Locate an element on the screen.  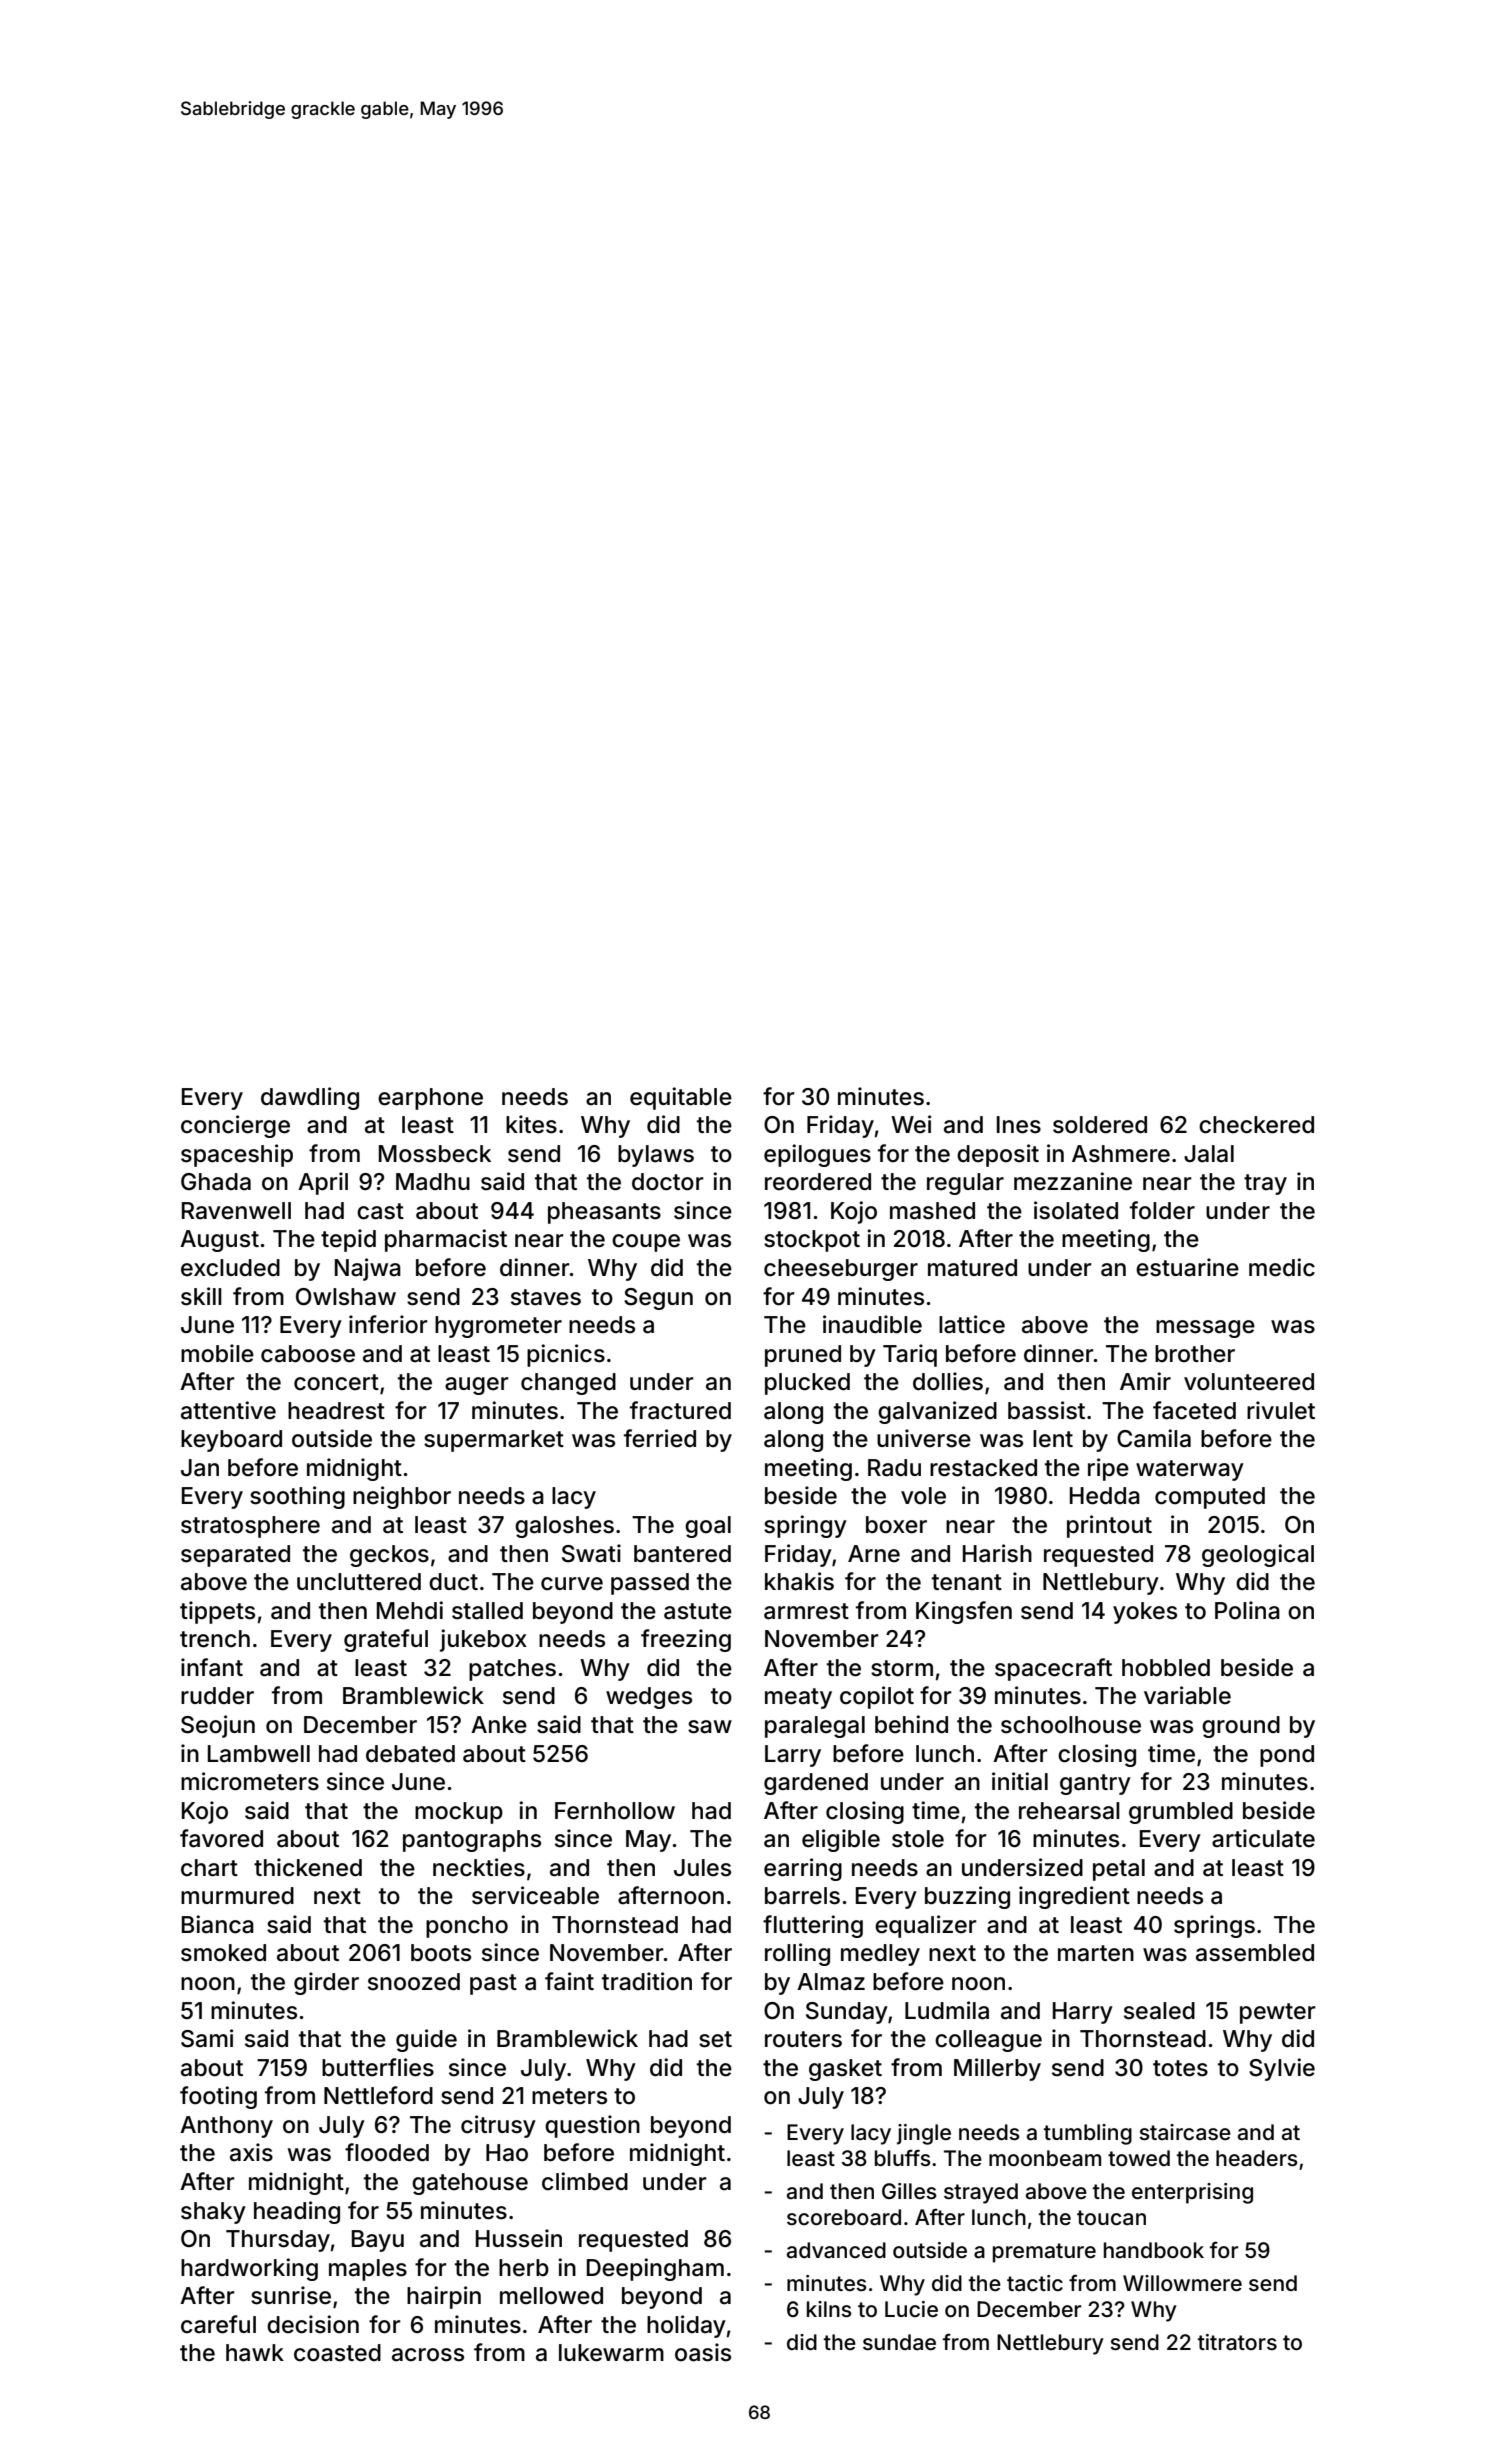
checkered is located at coordinates (1256, 1125).
